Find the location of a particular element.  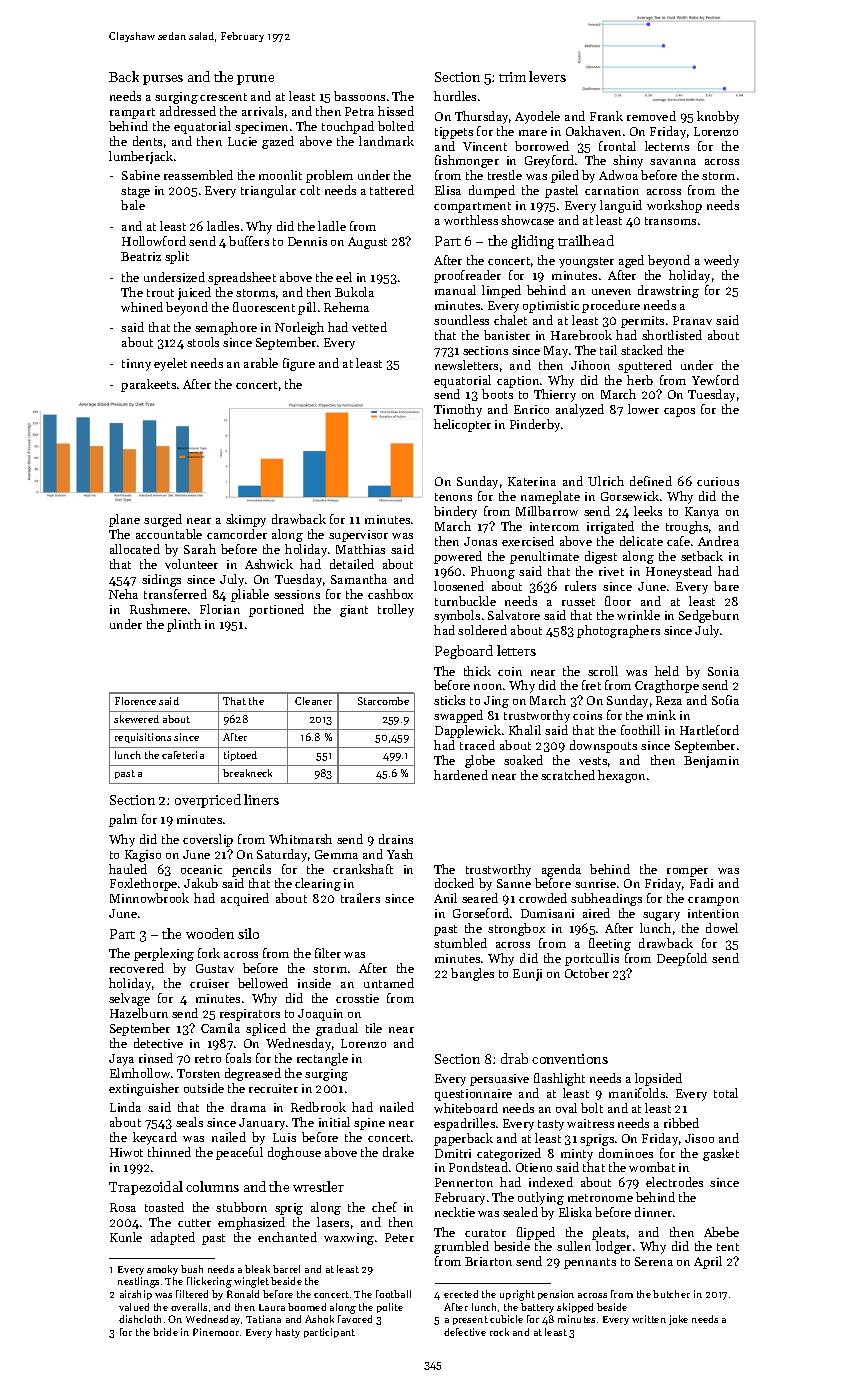

questionnaire is located at coordinates (473, 1095).
